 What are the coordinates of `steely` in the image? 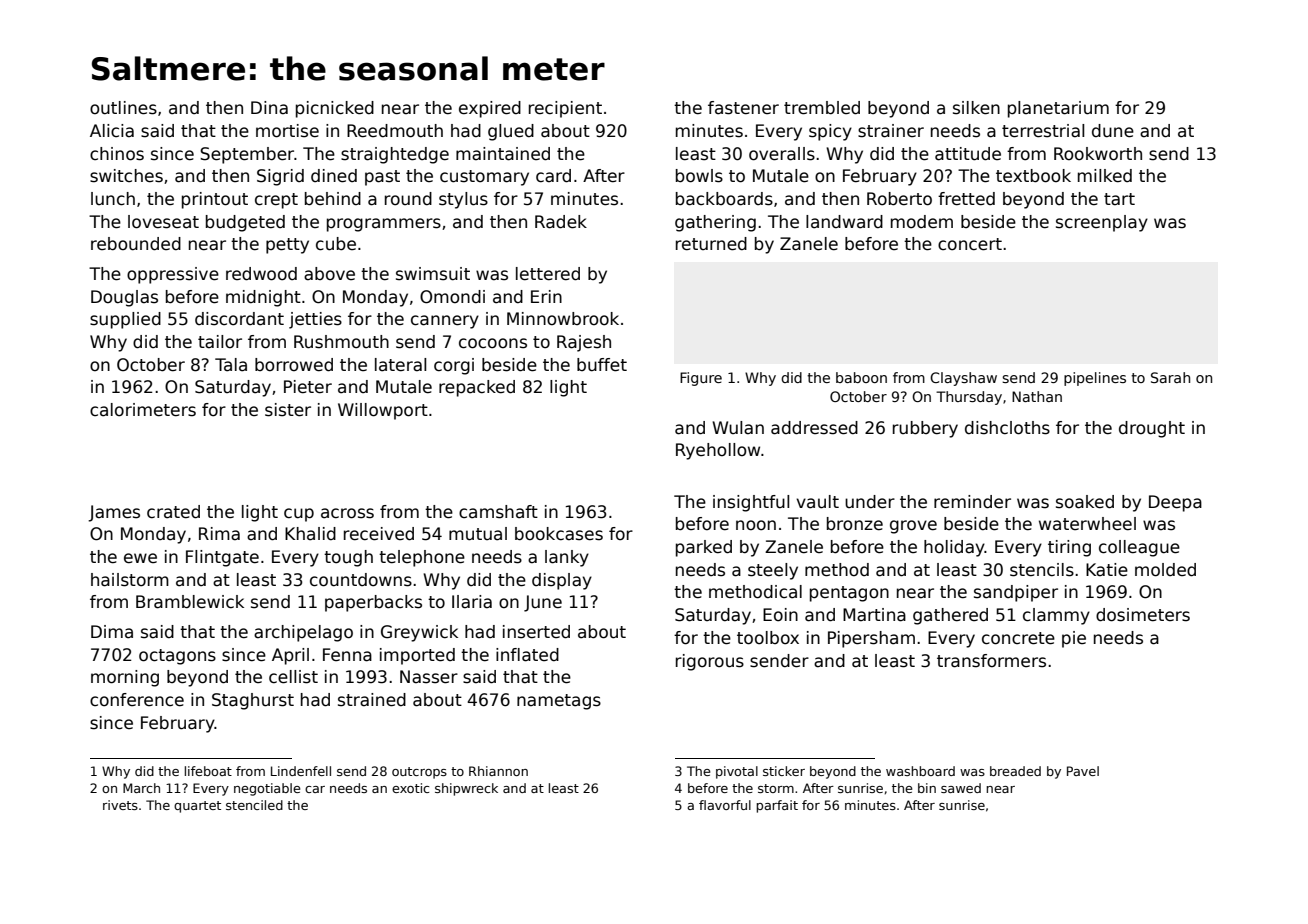 It's located at (773, 571).
